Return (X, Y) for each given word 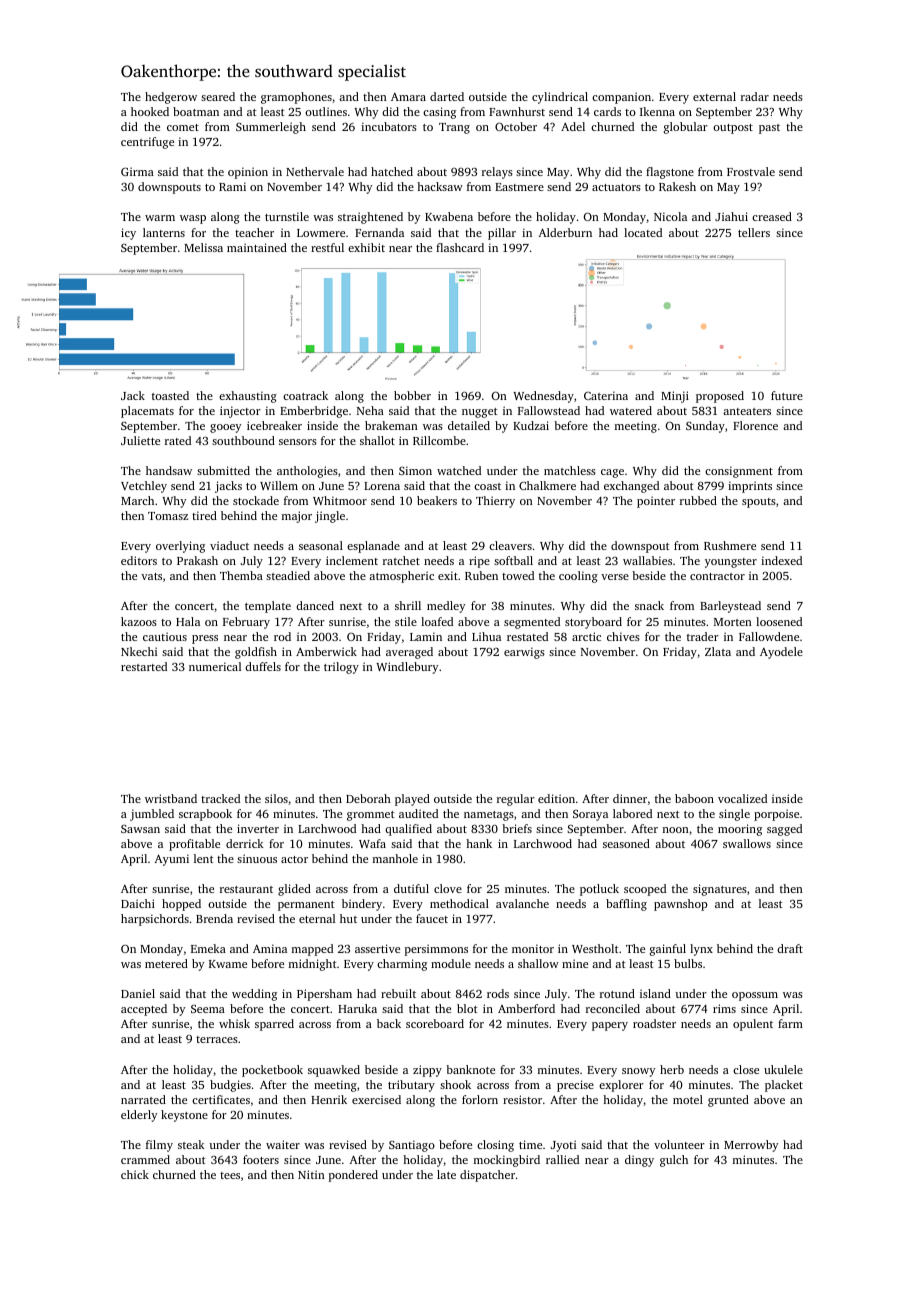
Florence (755, 425)
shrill (408, 605)
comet (183, 127)
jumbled (152, 815)
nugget (480, 413)
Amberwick (326, 651)
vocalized (742, 798)
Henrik (329, 1099)
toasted (170, 395)
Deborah (368, 798)
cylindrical (560, 98)
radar (755, 96)
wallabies (647, 560)
